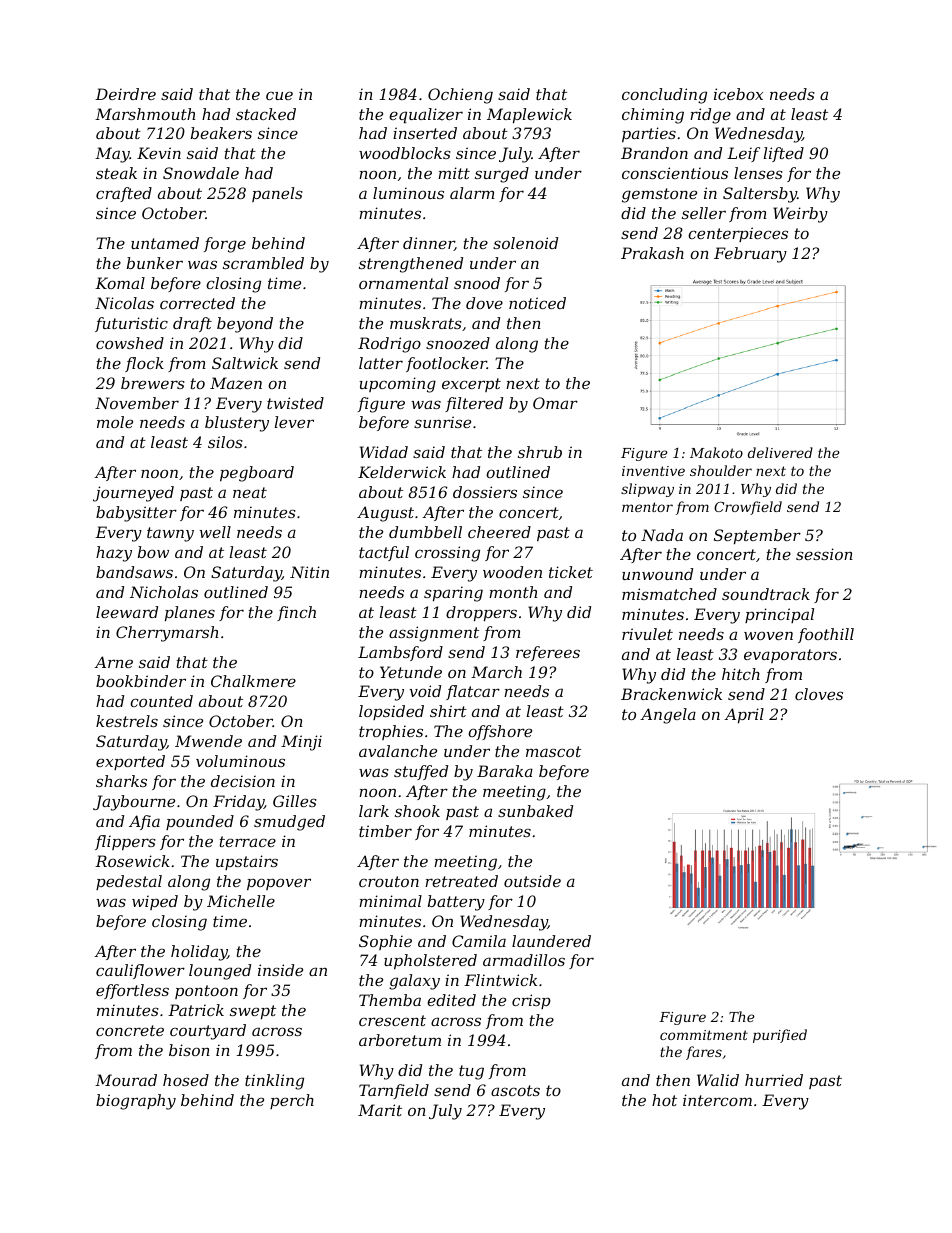  I want to click on Arne, so click(113, 662).
